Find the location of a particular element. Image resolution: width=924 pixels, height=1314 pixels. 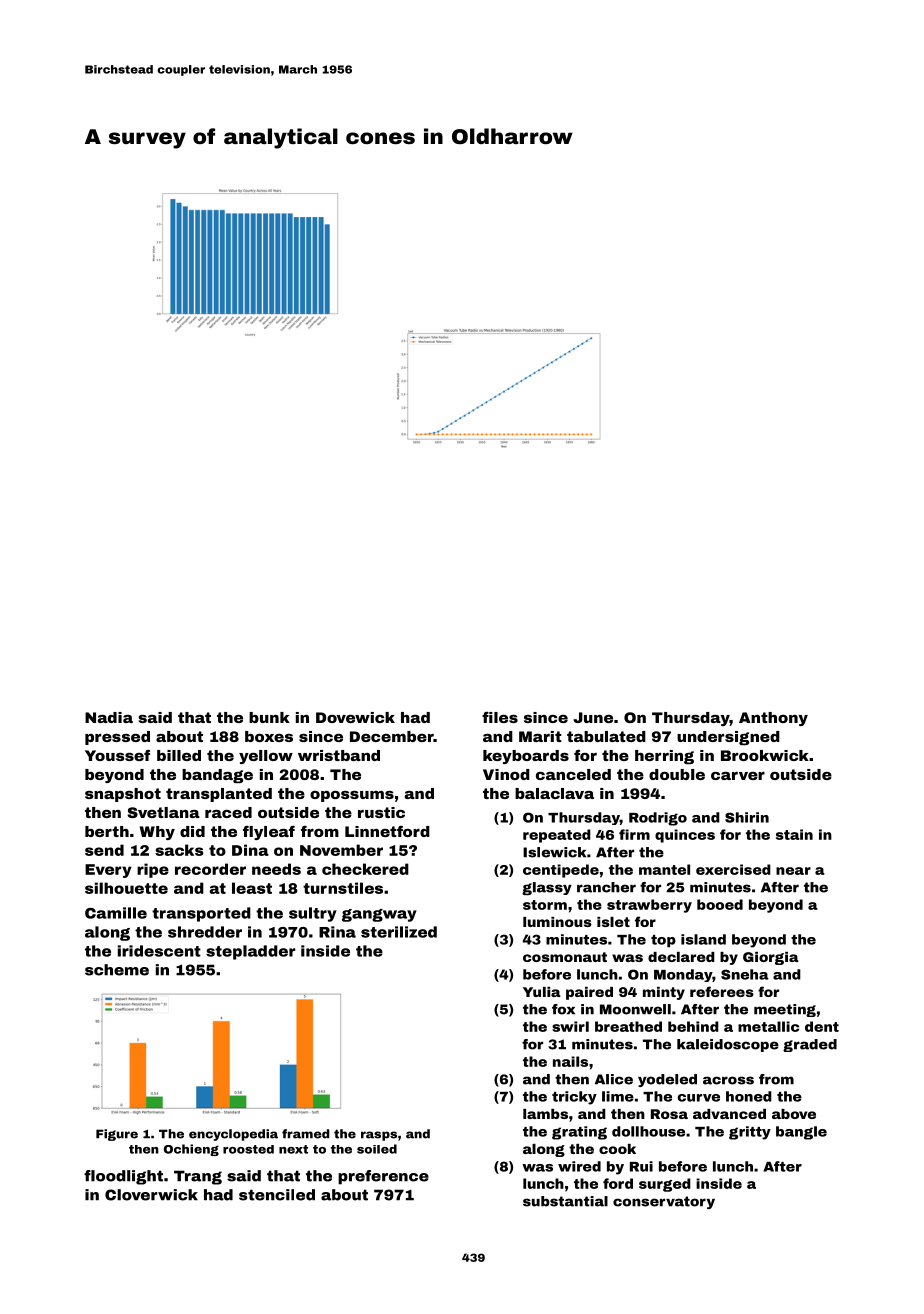

files is located at coordinates (500, 717).
